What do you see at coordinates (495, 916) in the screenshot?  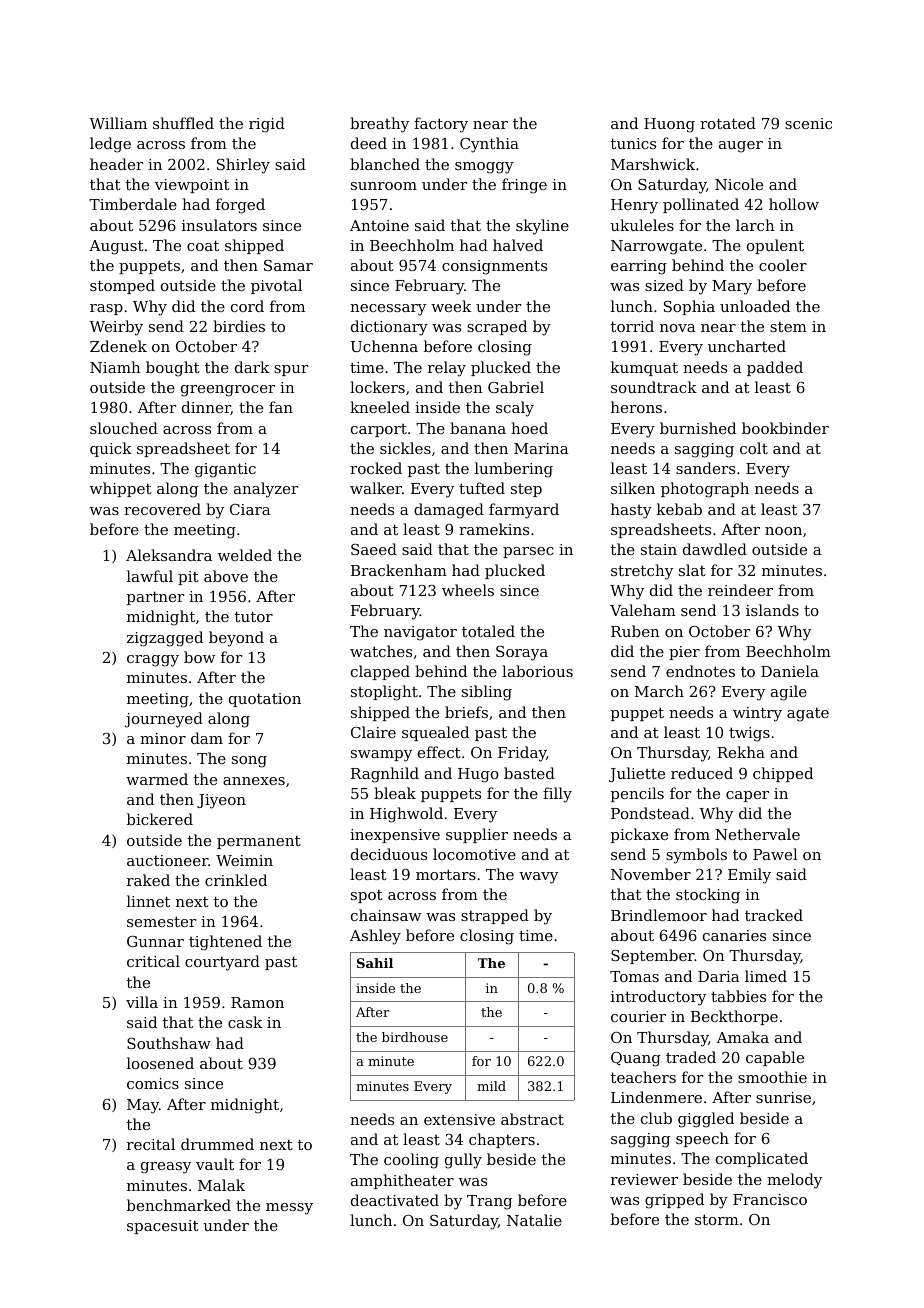 I see `strapped` at bounding box center [495, 916].
